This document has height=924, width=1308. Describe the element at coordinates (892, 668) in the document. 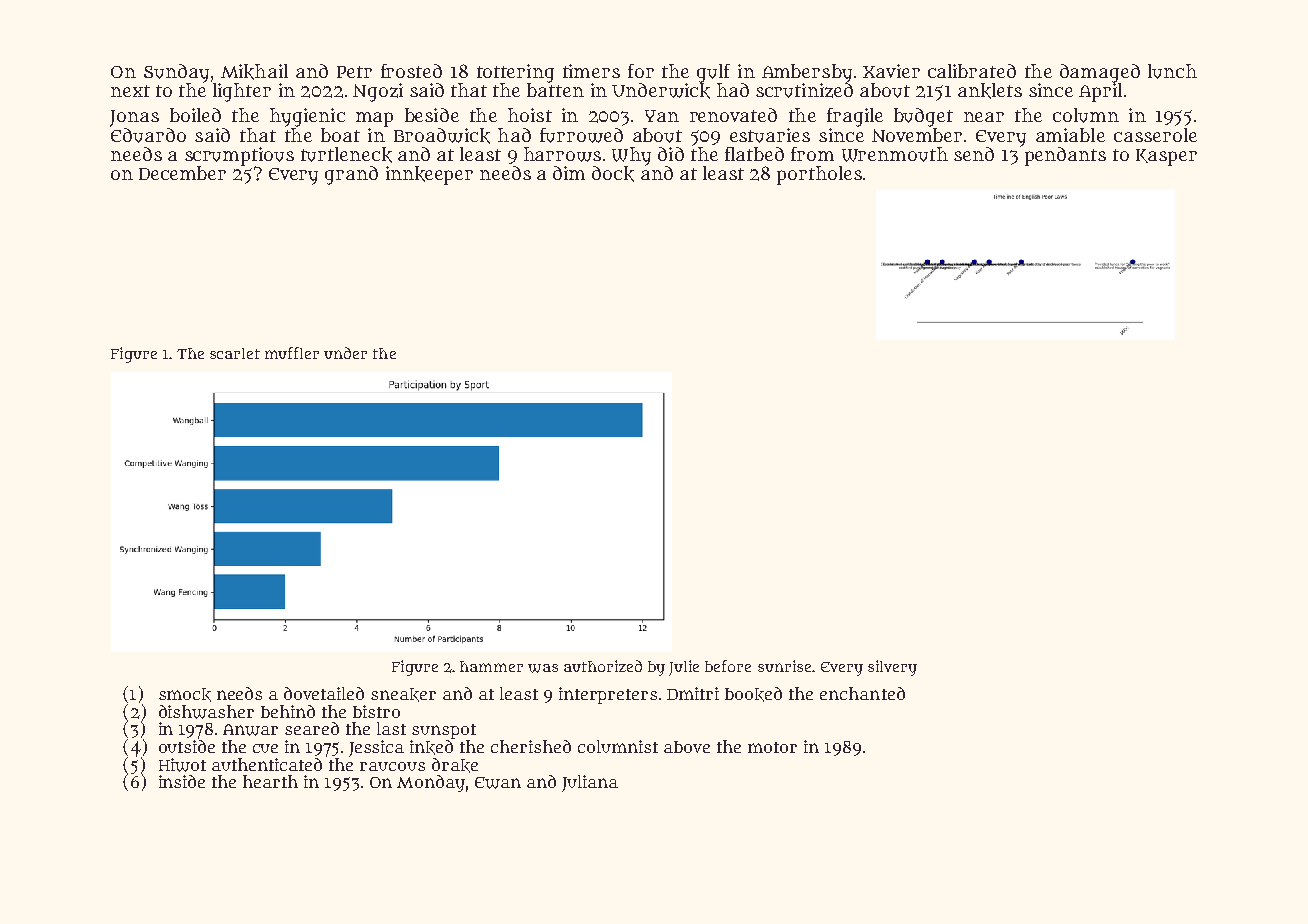

I see `silvery` at that location.
